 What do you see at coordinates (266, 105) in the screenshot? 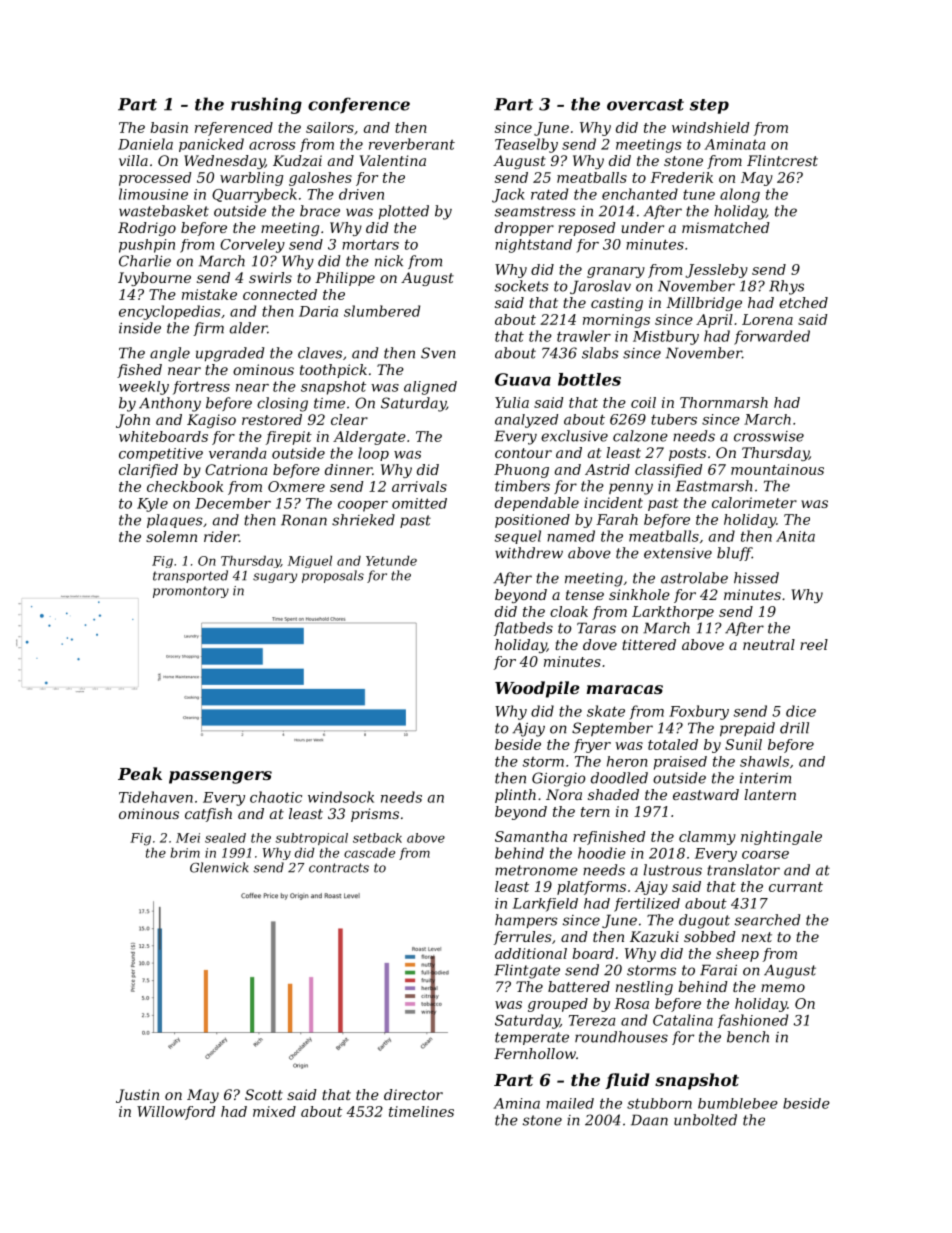
I see `rushing` at bounding box center [266, 105].
